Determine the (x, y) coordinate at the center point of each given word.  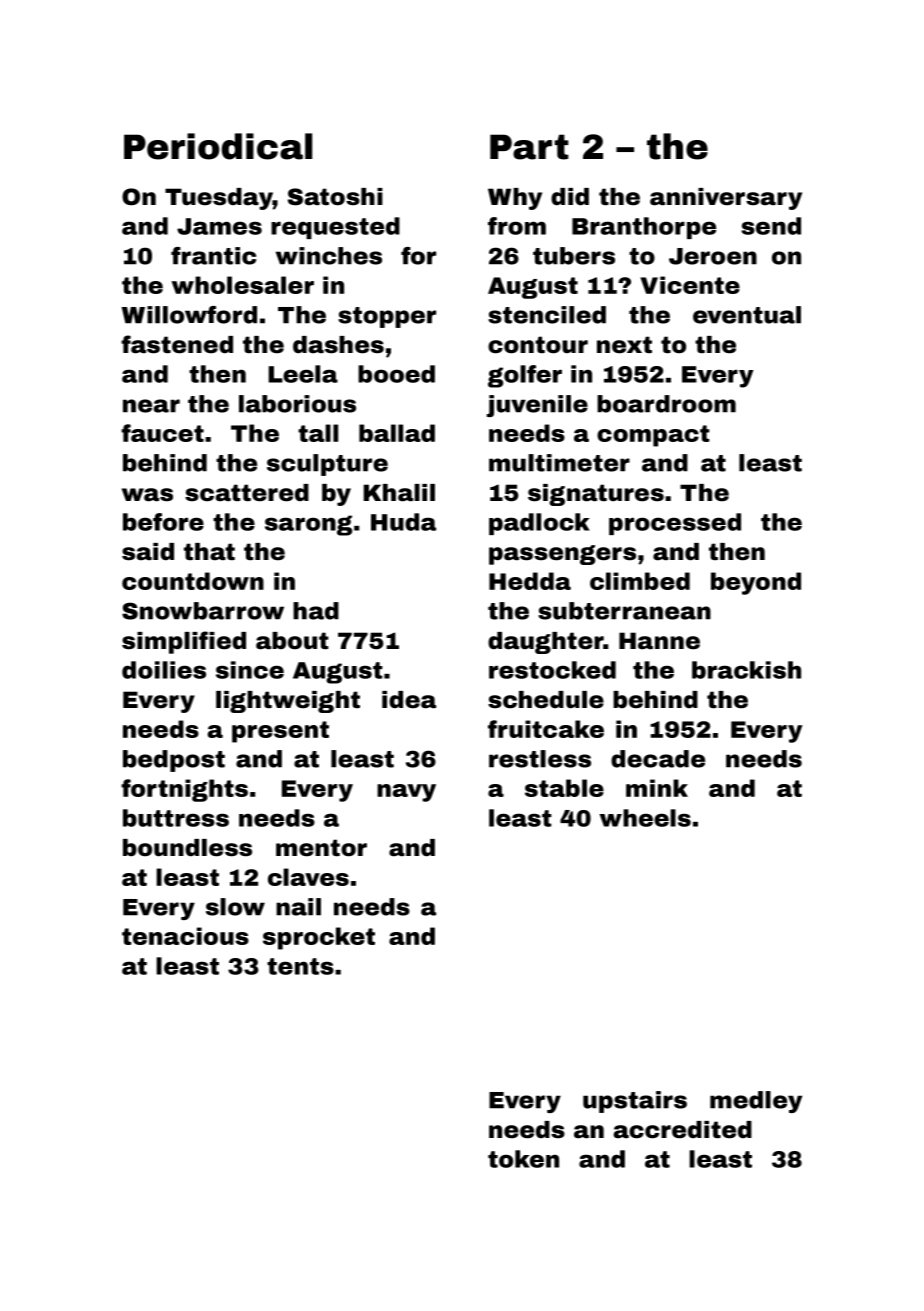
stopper (387, 317)
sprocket (319, 938)
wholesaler (242, 285)
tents (300, 966)
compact (653, 436)
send (771, 226)
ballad (397, 433)
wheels (645, 818)
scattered (247, 493)
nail (298, 907)
